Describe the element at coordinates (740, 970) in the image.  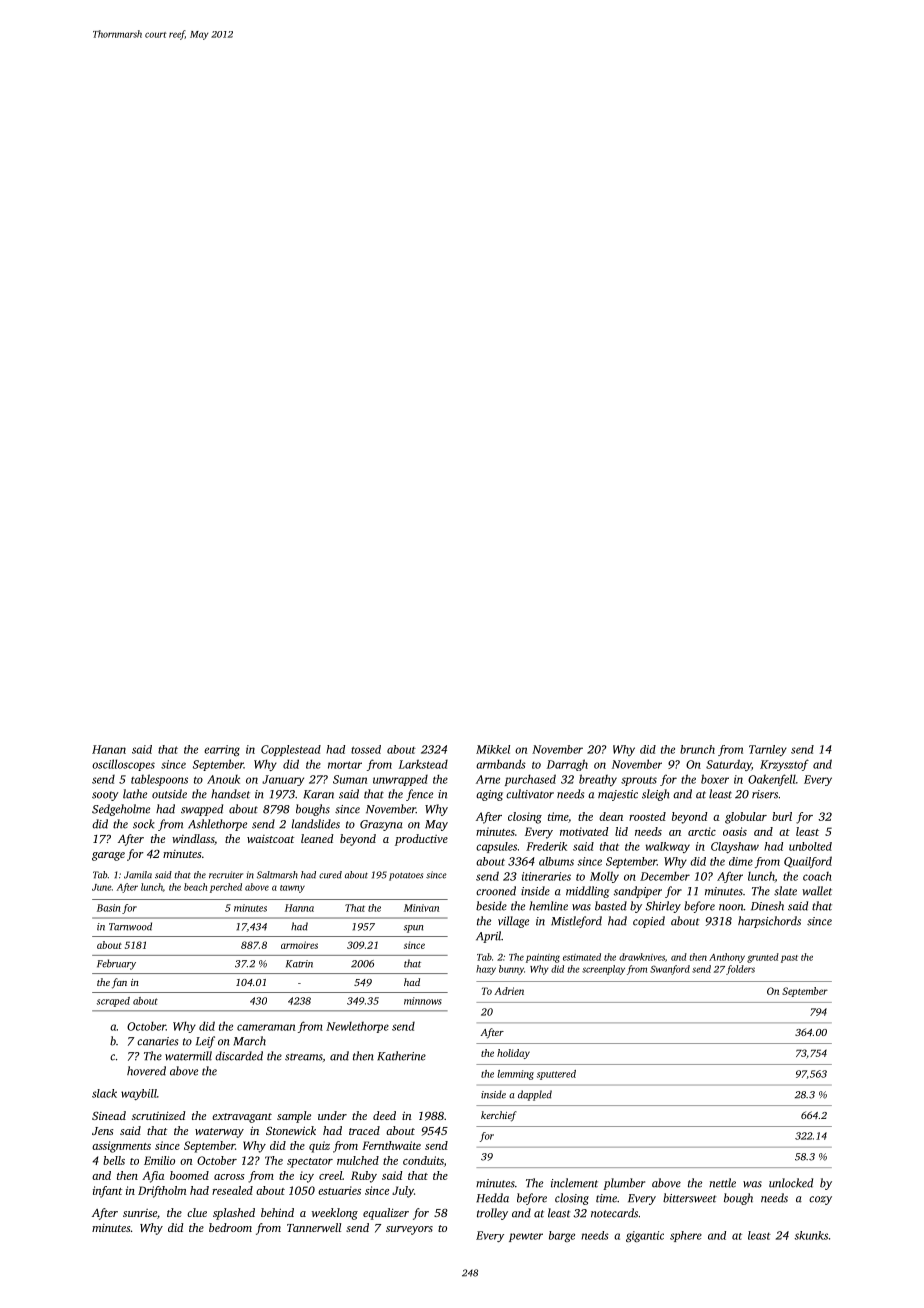
I see `folders` at that location.
